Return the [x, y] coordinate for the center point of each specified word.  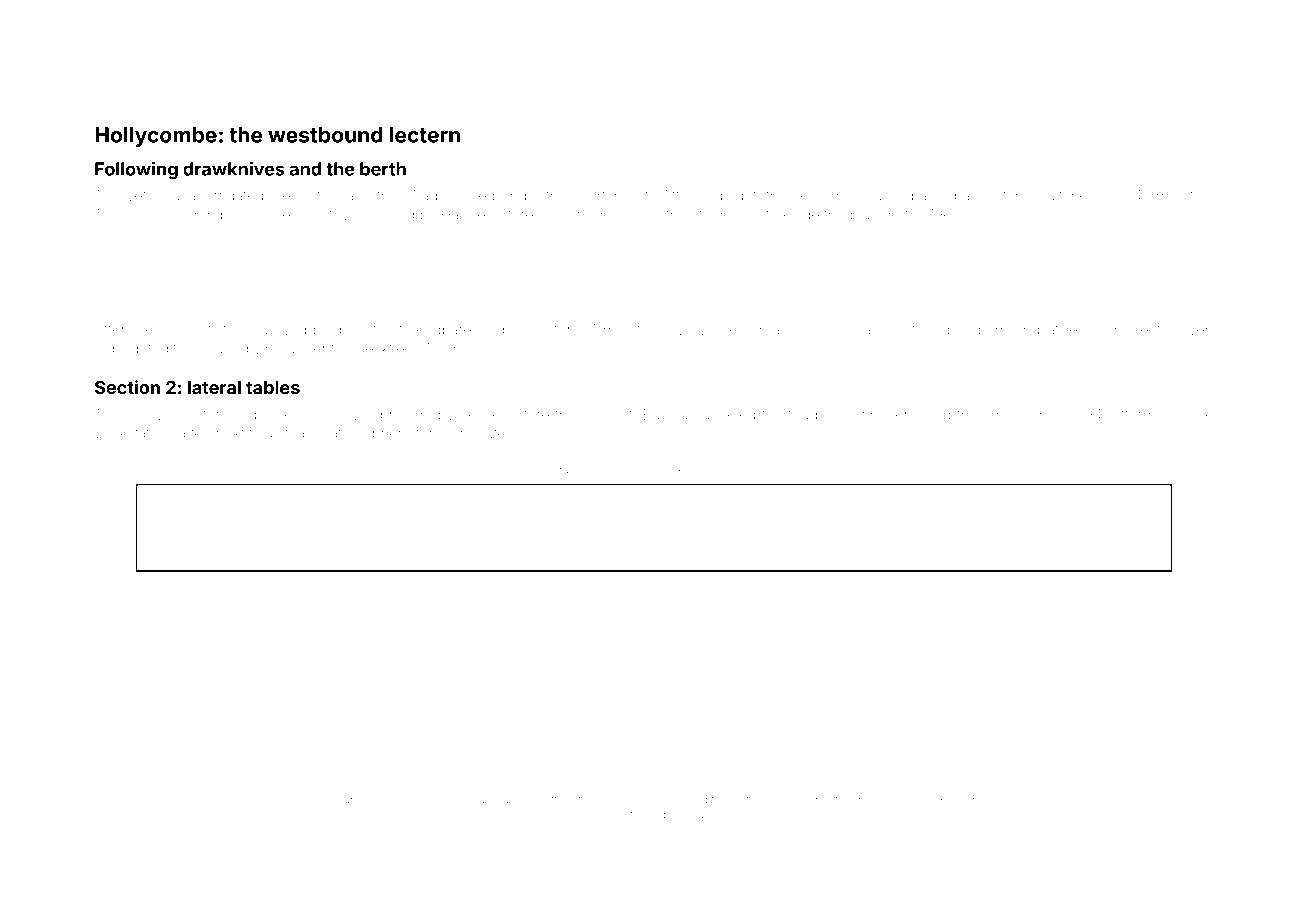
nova [889, 800]
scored [392, 214]
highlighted [131, 350]
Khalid [412, 799]
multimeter [1069, 195]
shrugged [458, 801]
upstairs [913, 331]
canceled [725, 414]
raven [635, 470]
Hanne [463, 214]
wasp [797, 800]
